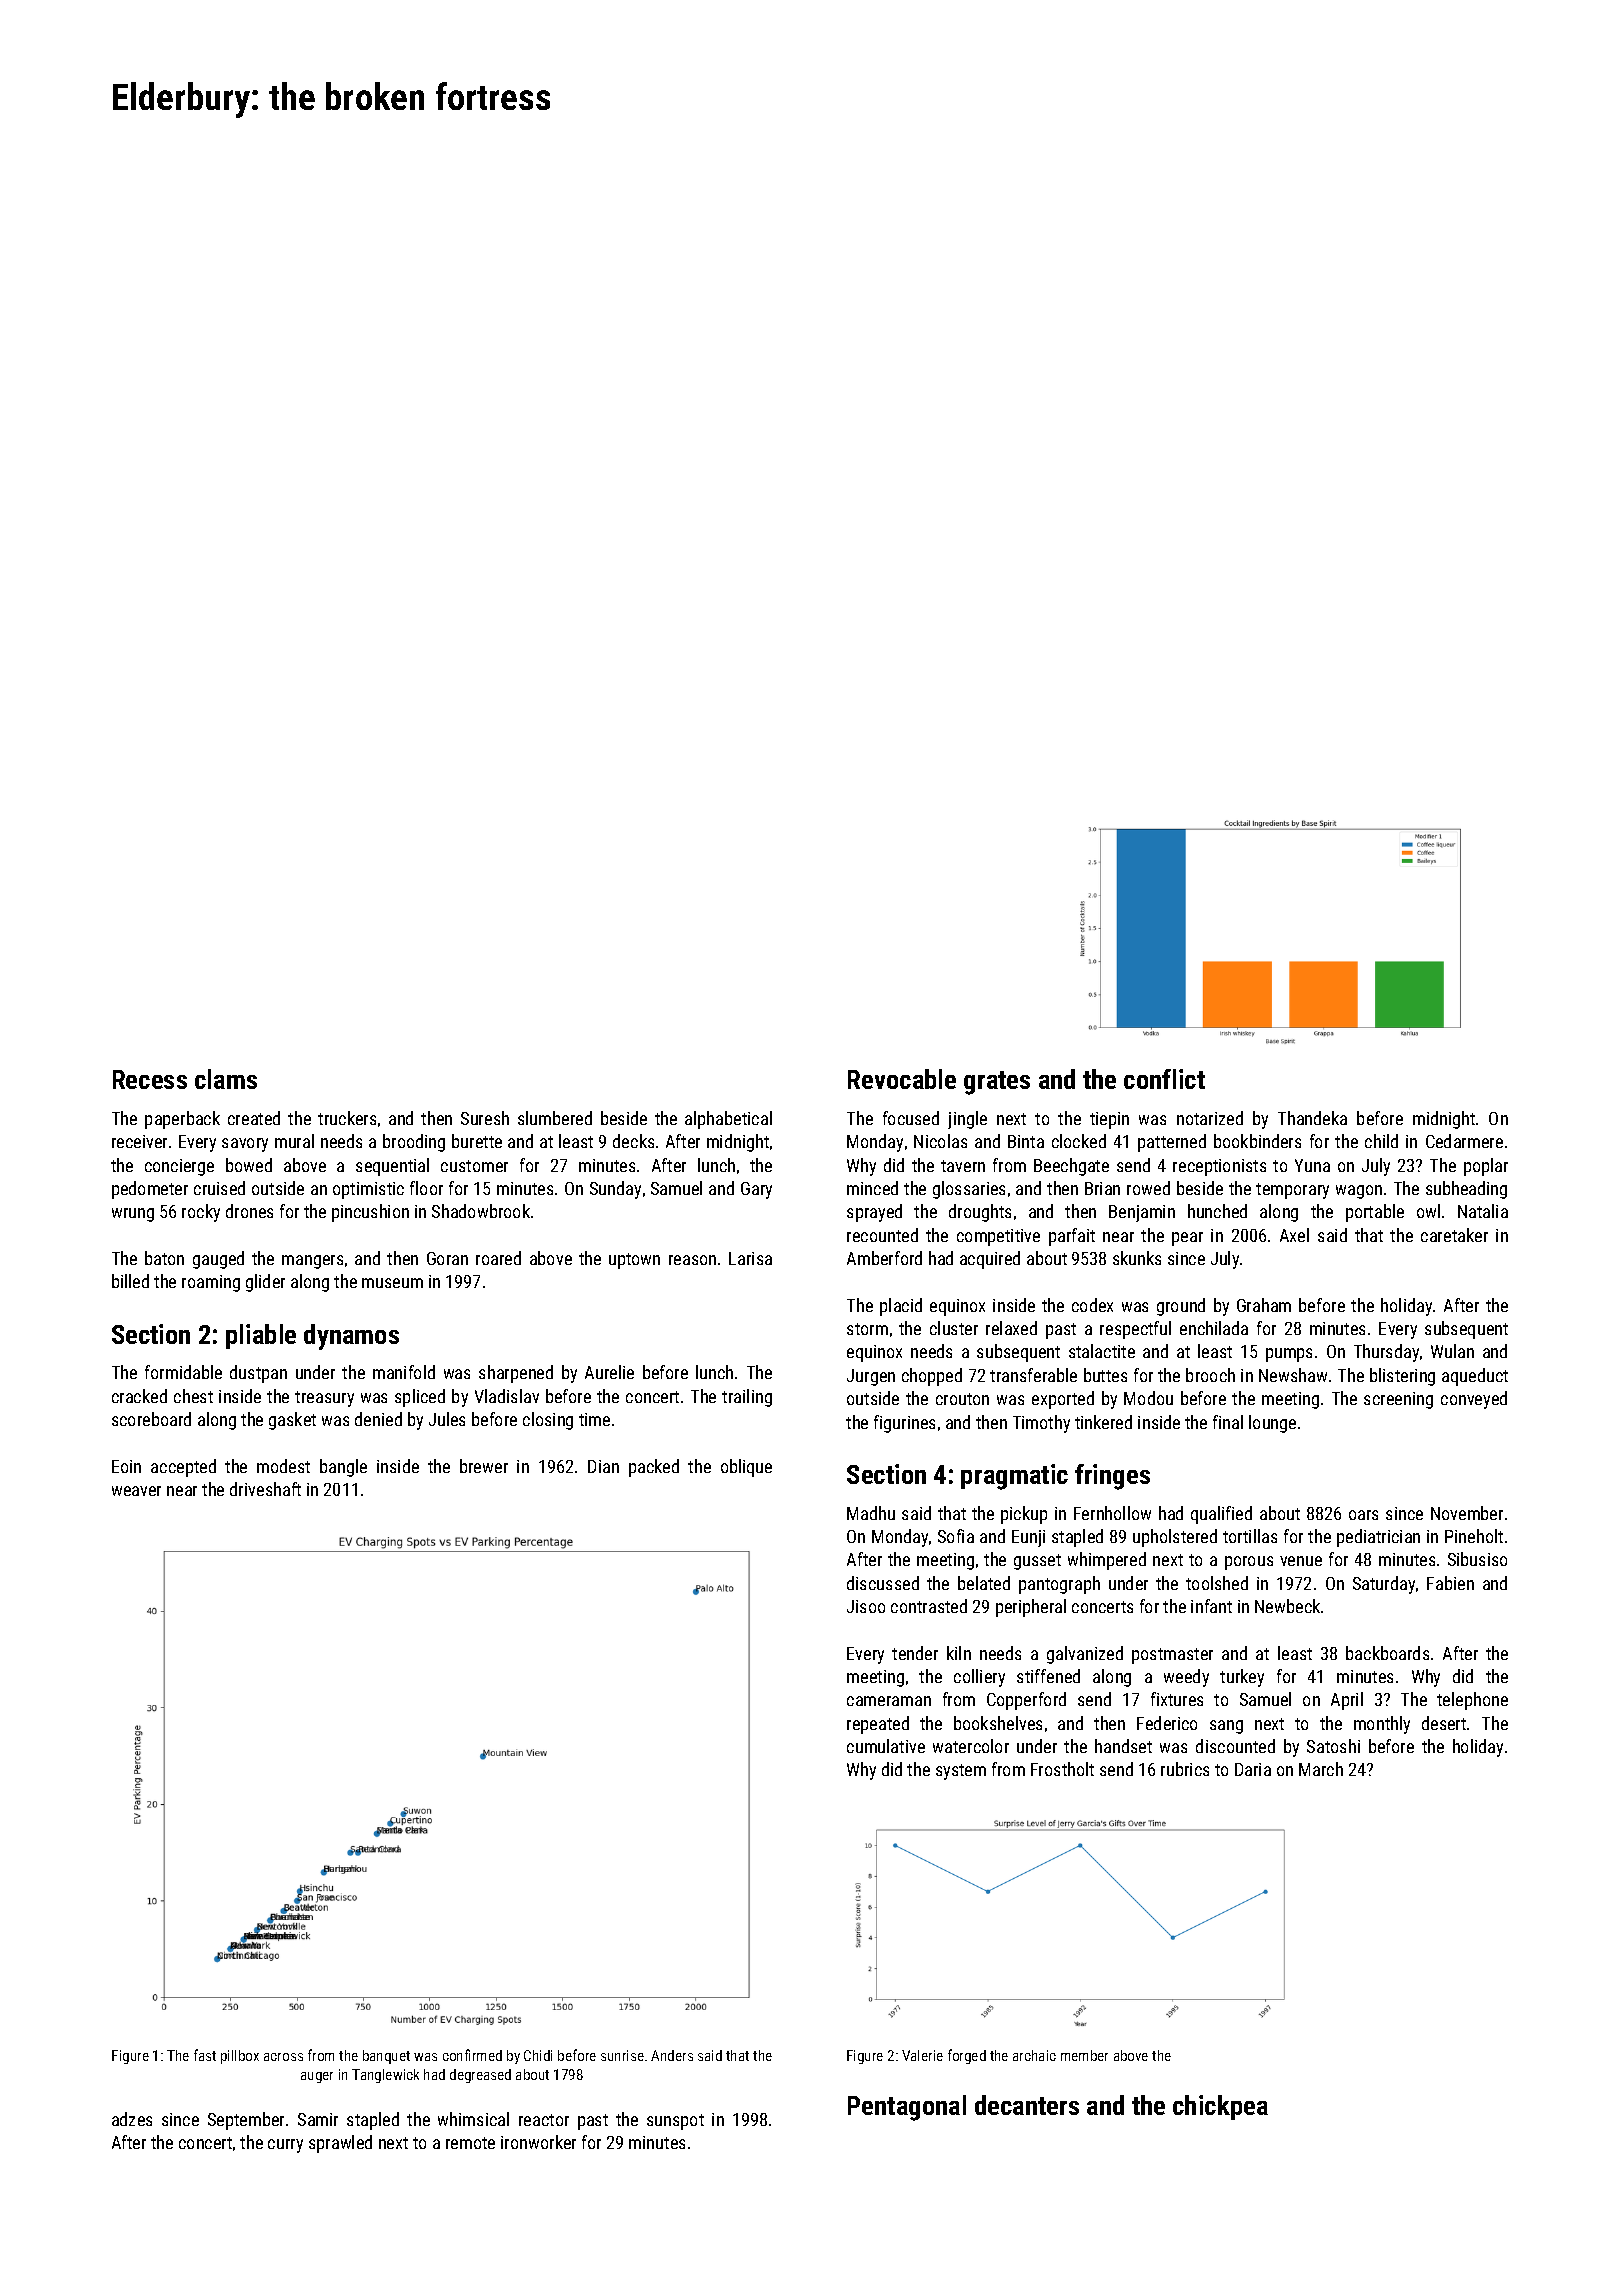 The width and height of the screenshot is (1620, 2292). Describe the element at coordinates (484, 1466) in the screenshot. I see `brewer` at that location.
